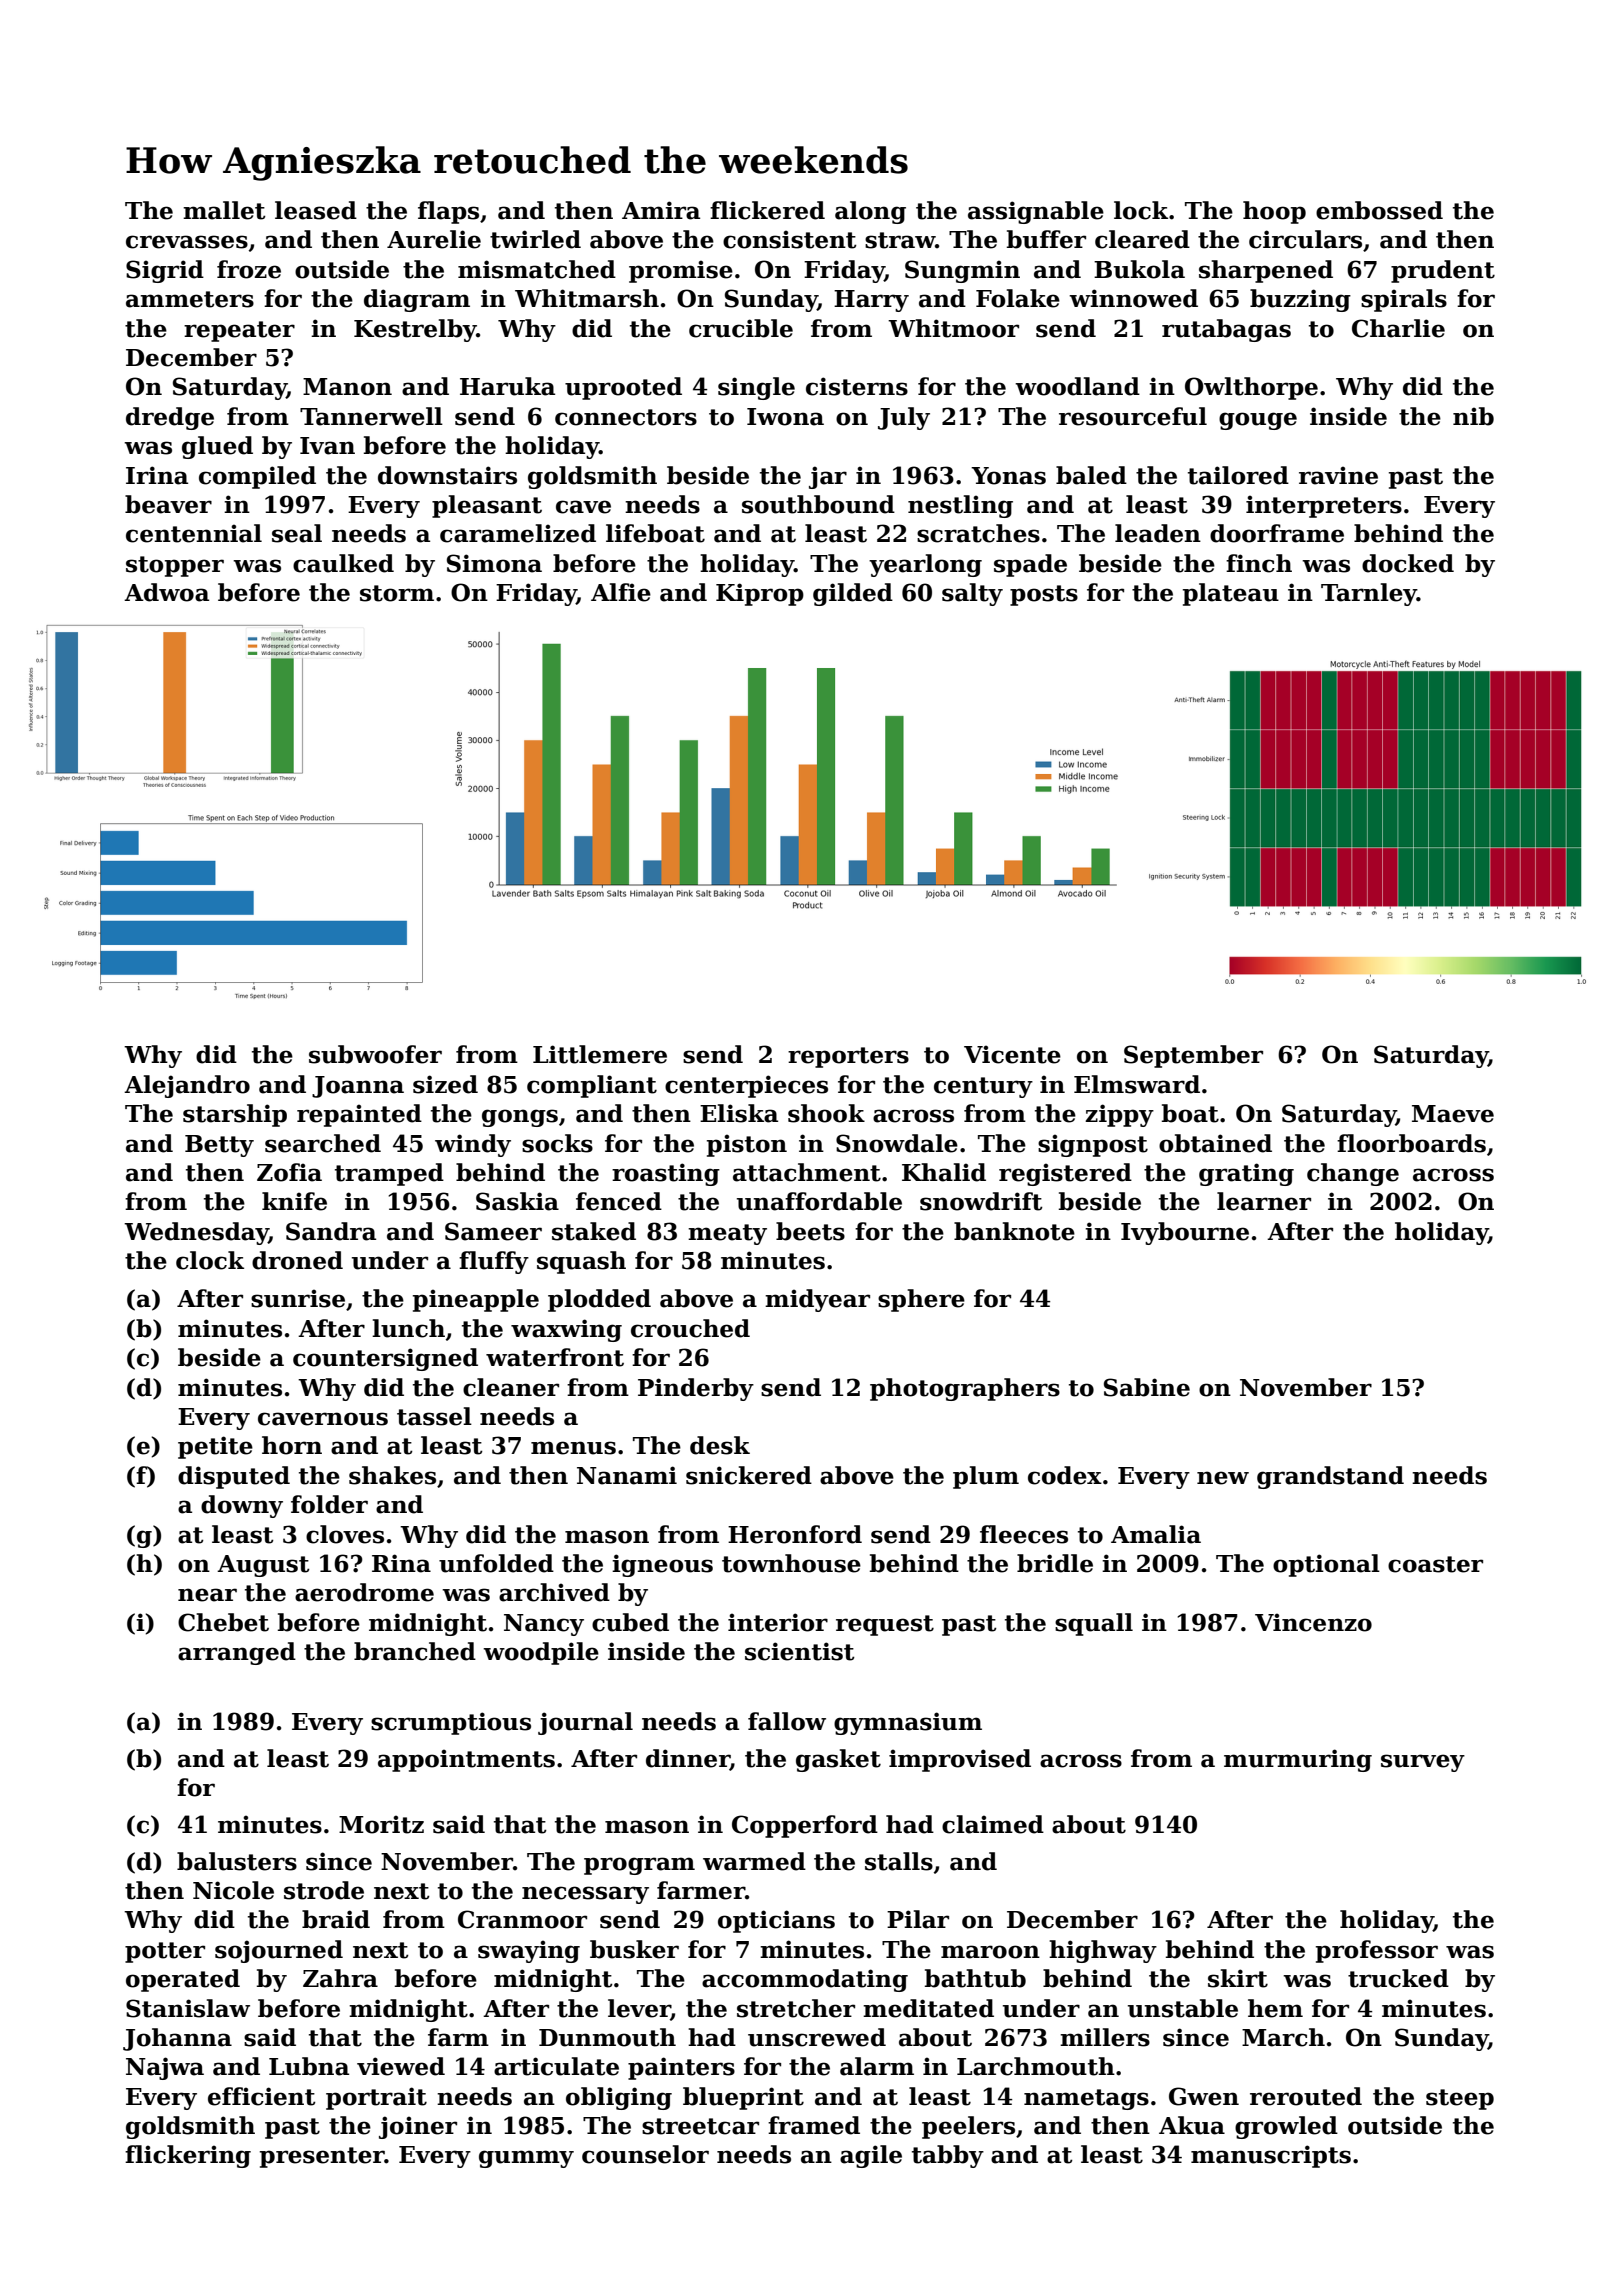 Image resolution: width=1620 pixels, height=2292 pixels. Describe the element at coordinates (177, 2039) in the screenshot. I see `Johanna` at that location.
